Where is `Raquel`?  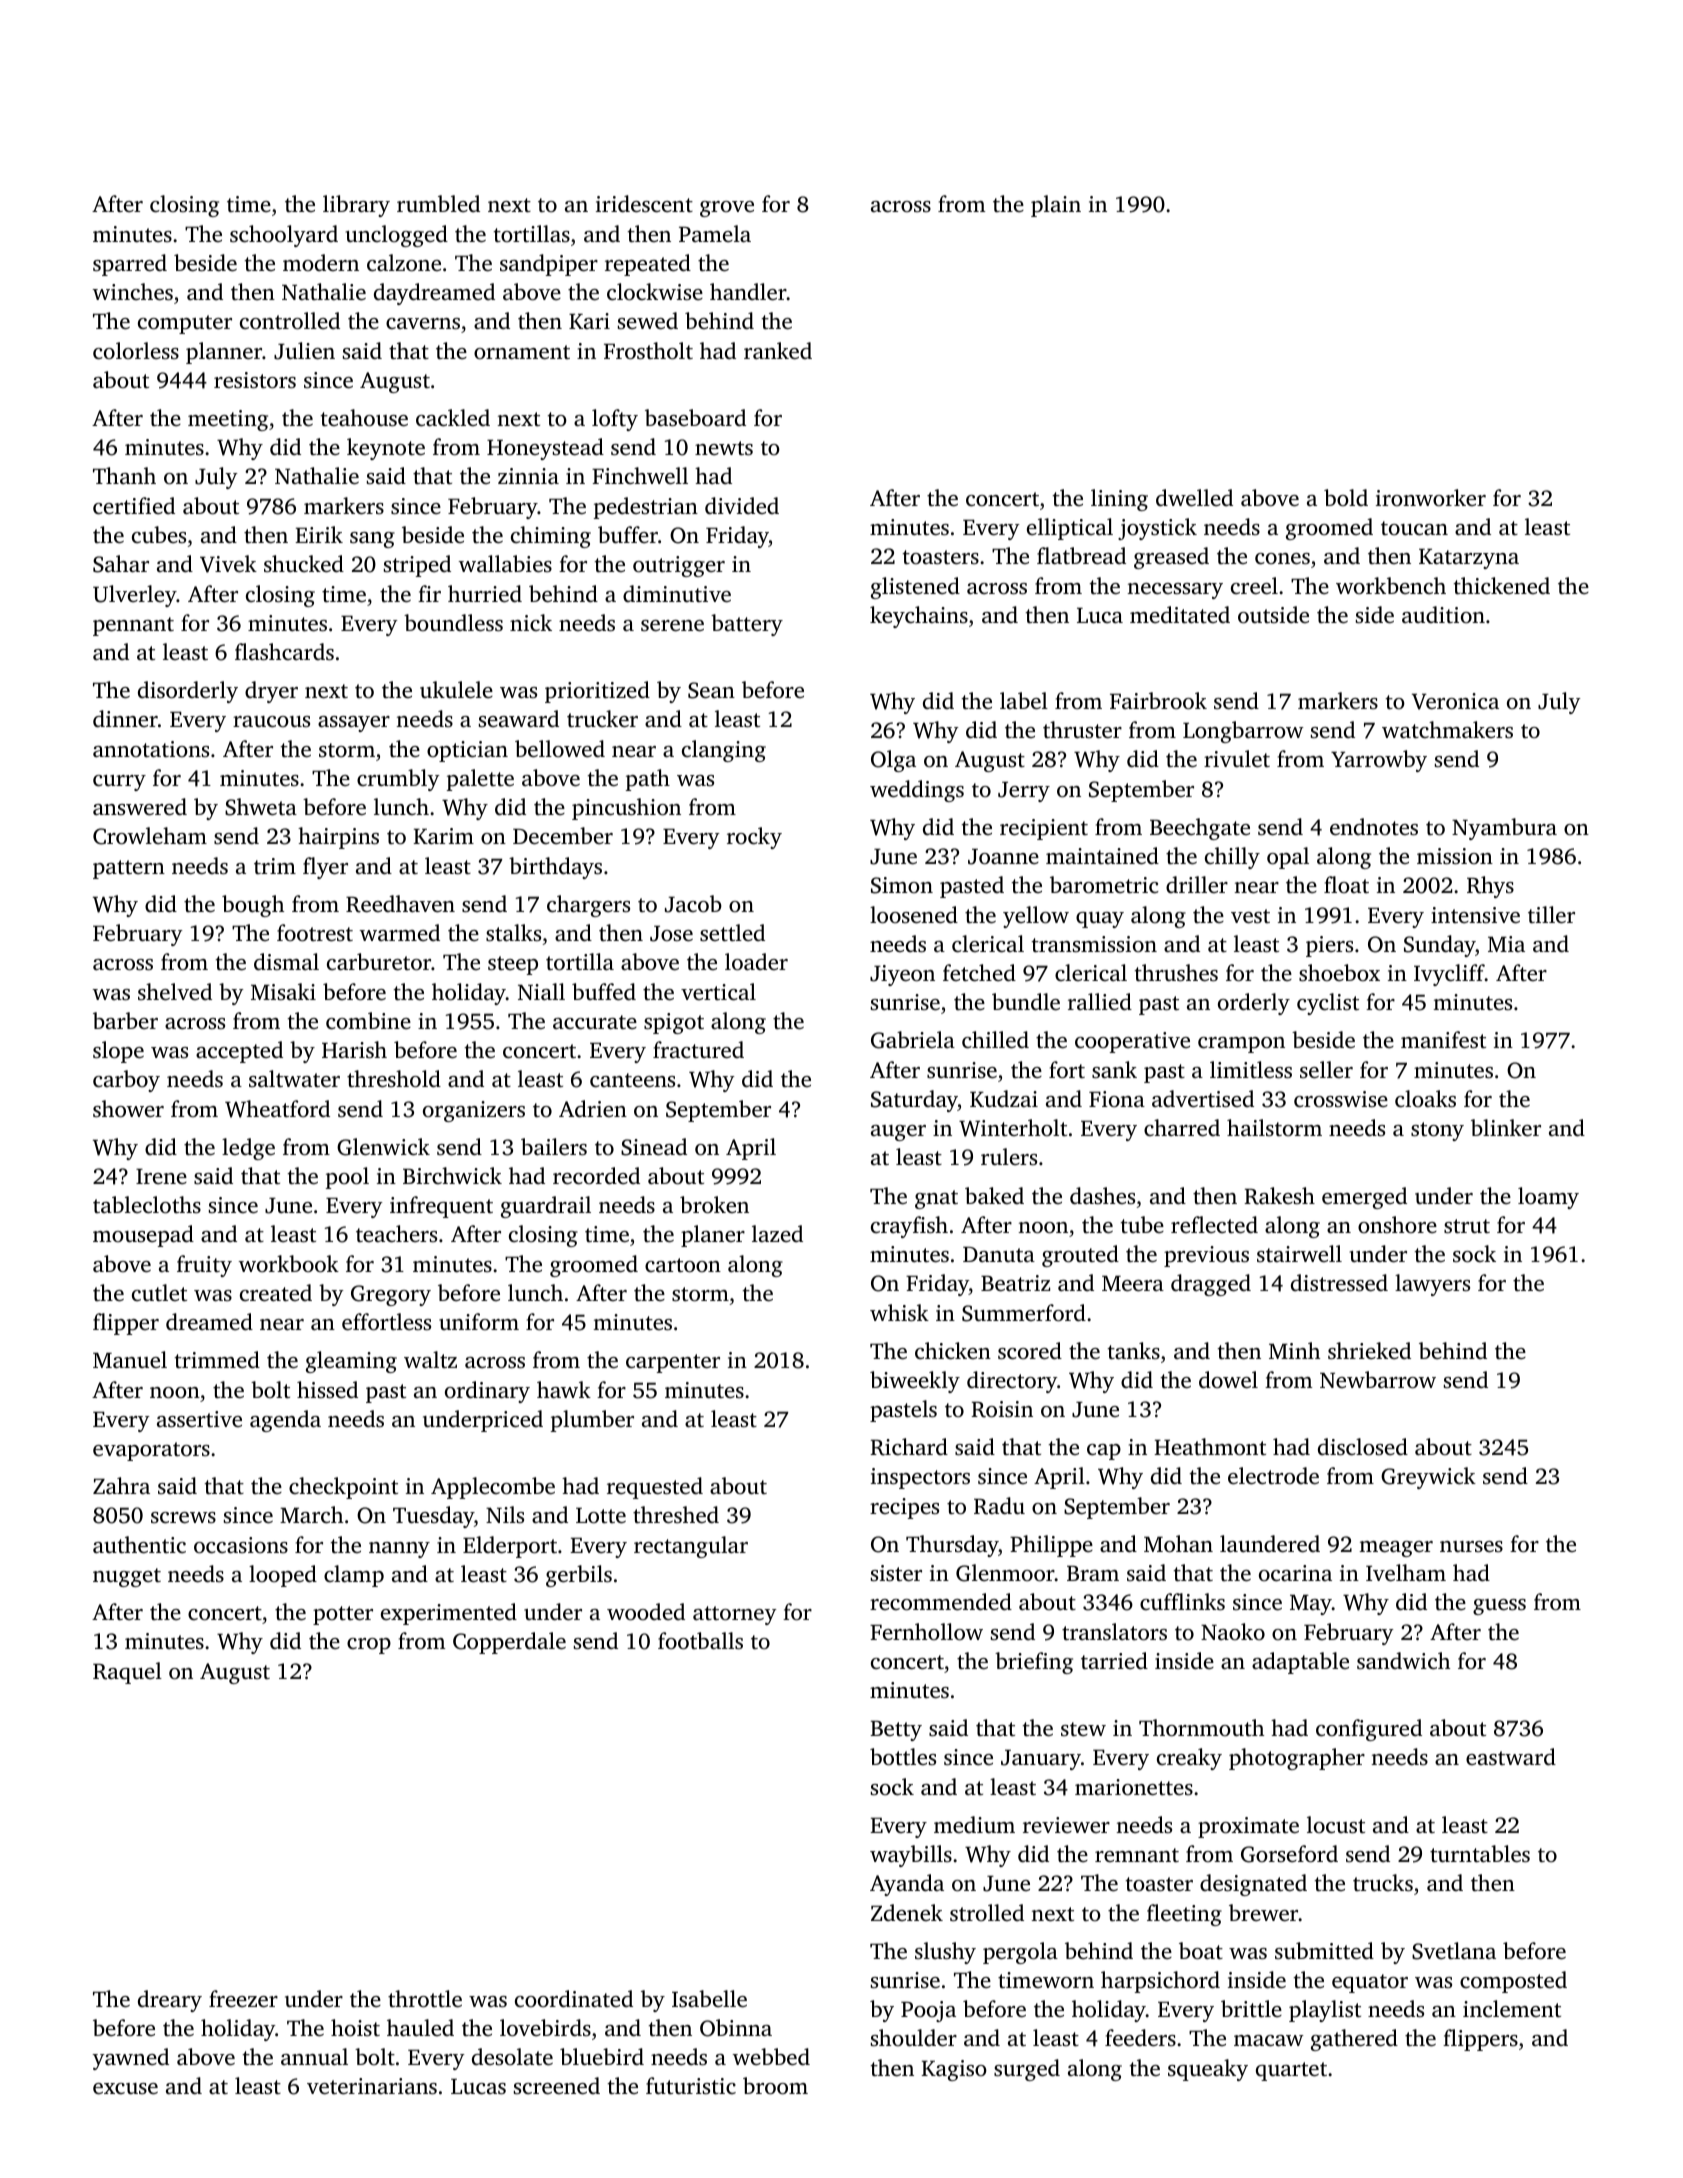
Raquel is located at coordinates (127, 1673).
